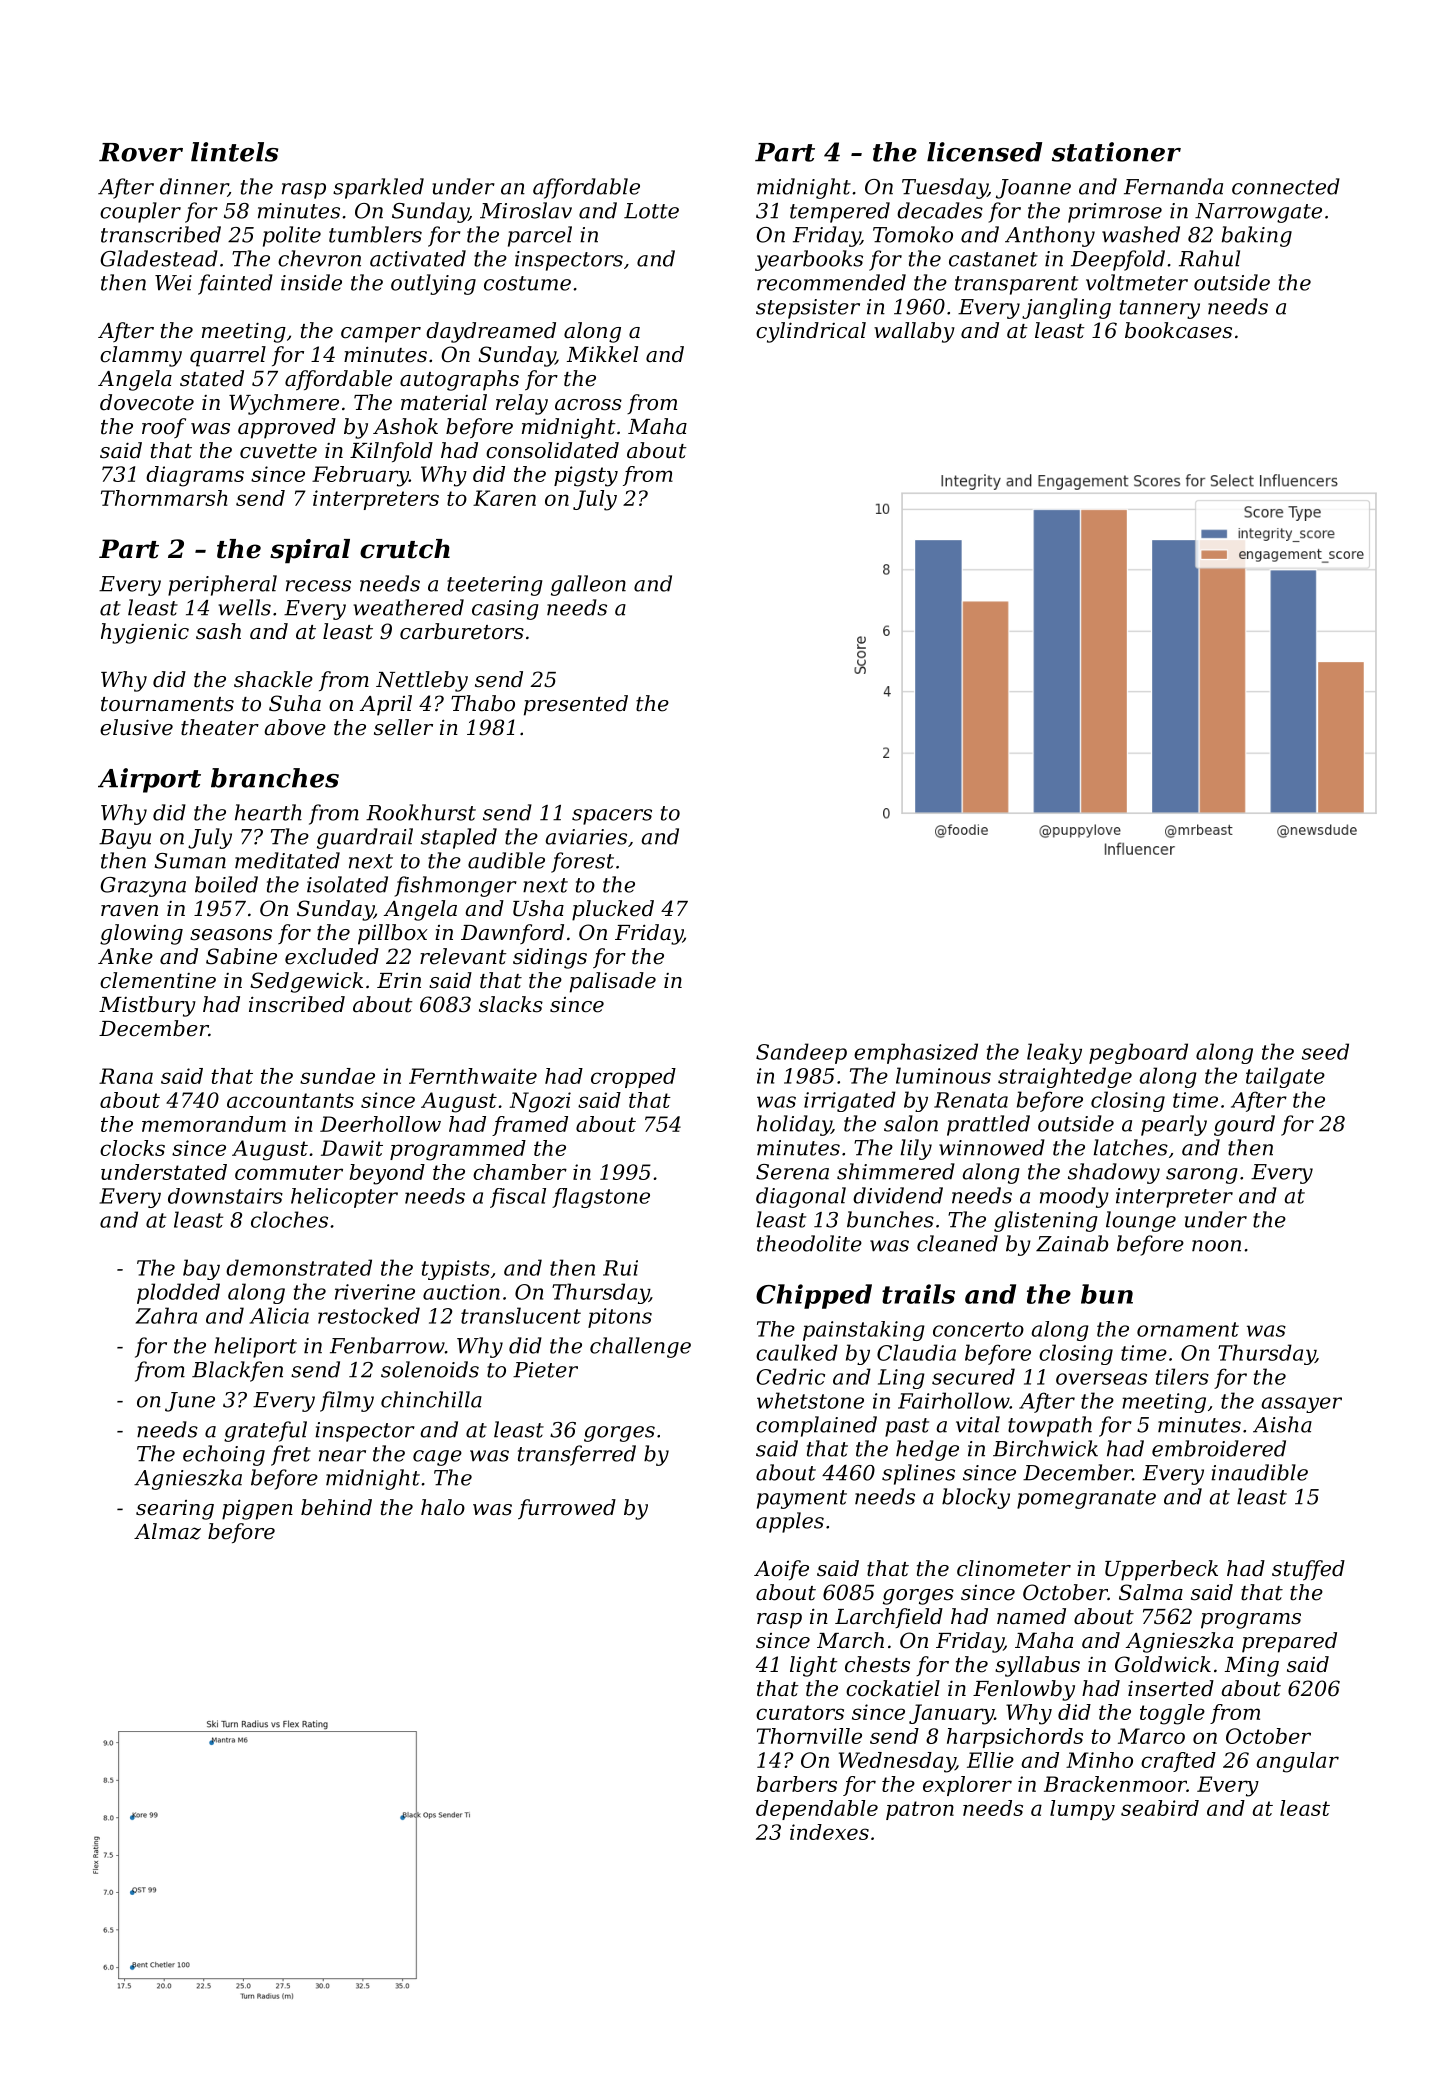  Describe the element at coordinates (817, 1810) in the document. I see `dependable` at that location.
